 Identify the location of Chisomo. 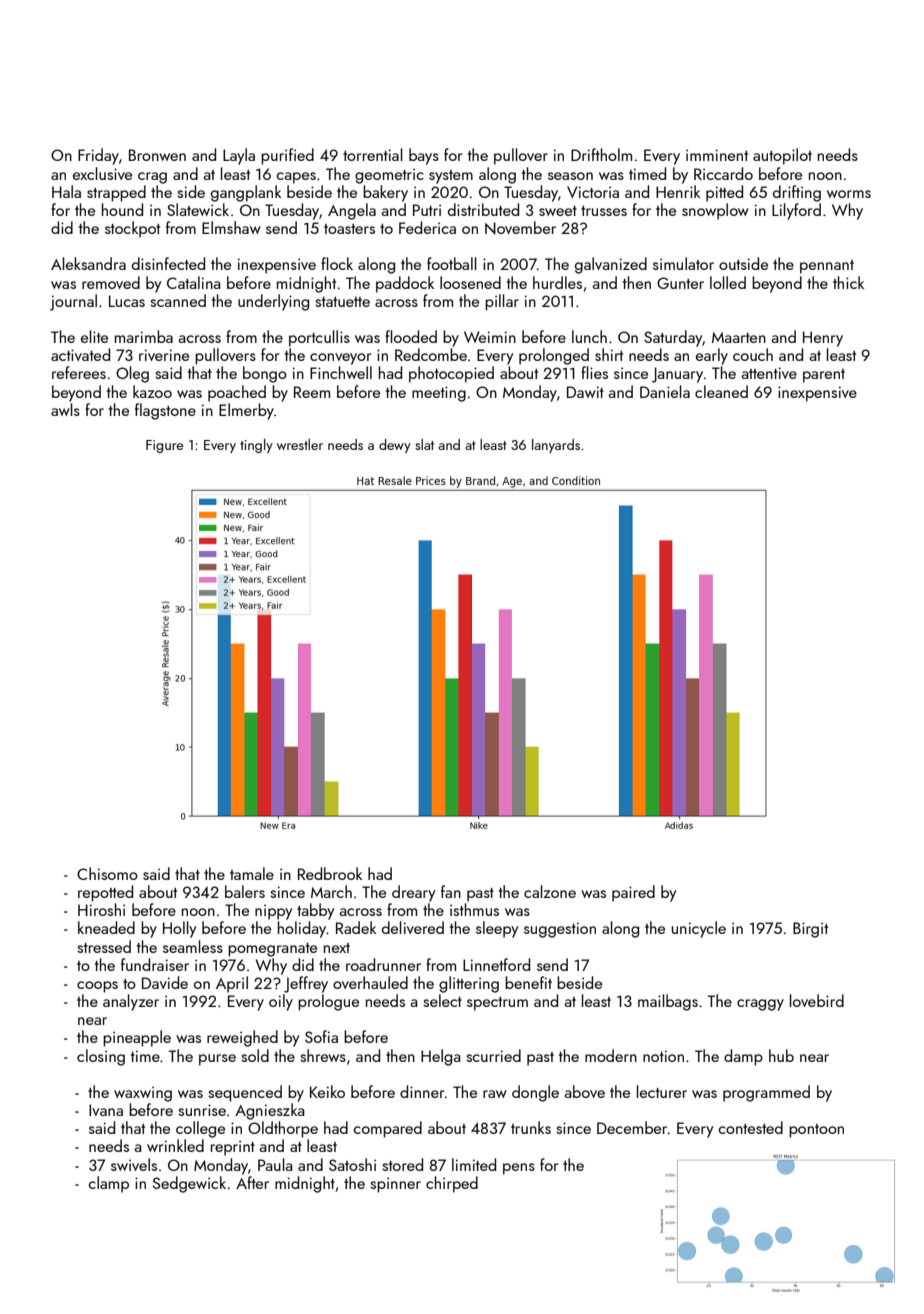
(107, 873).
